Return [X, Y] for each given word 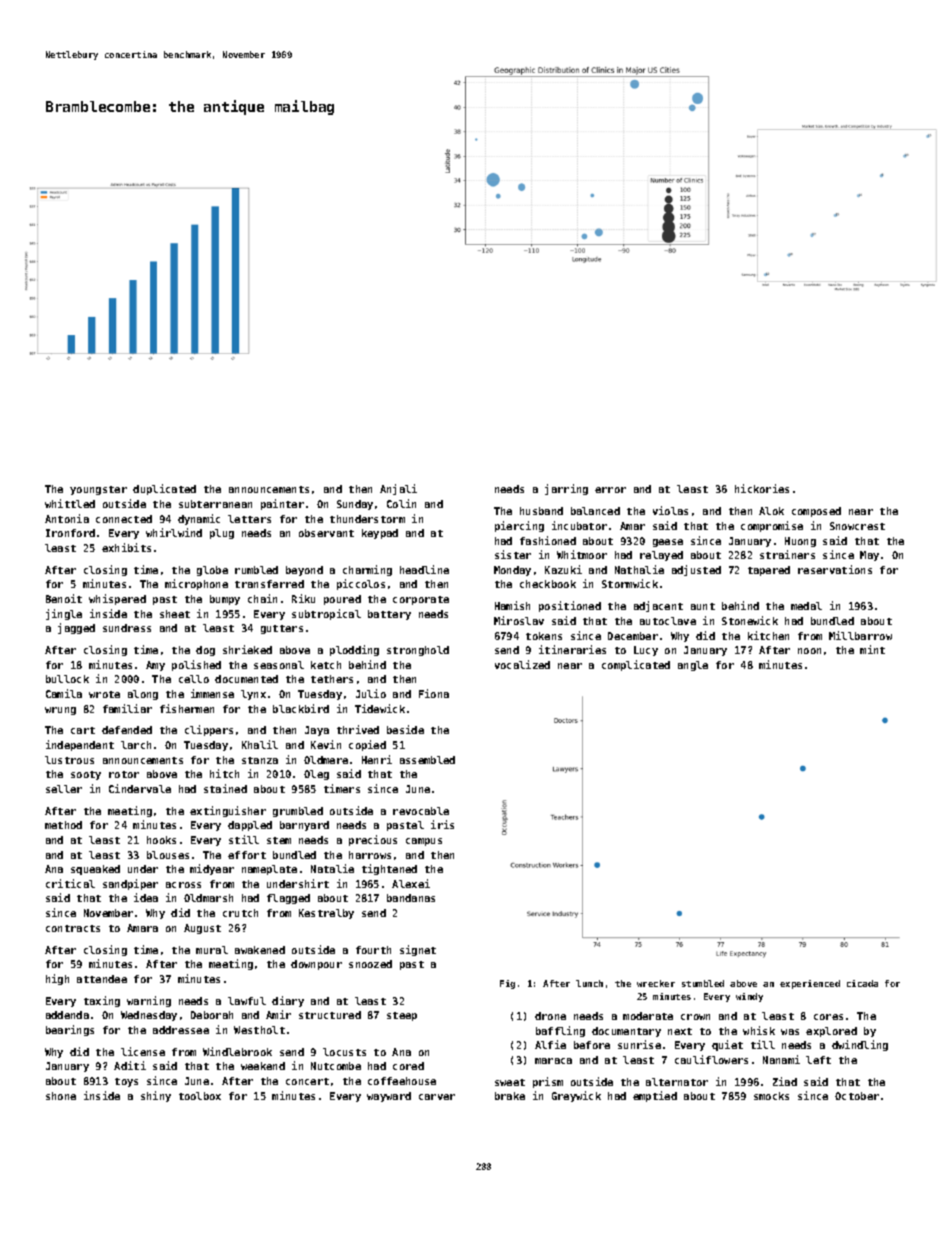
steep [402, 1016]
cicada [862, 983]
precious [373, 840]
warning [149, 1001]
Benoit [64, 598]
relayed [661, 556]
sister [513, 554]
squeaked [95, 870]
